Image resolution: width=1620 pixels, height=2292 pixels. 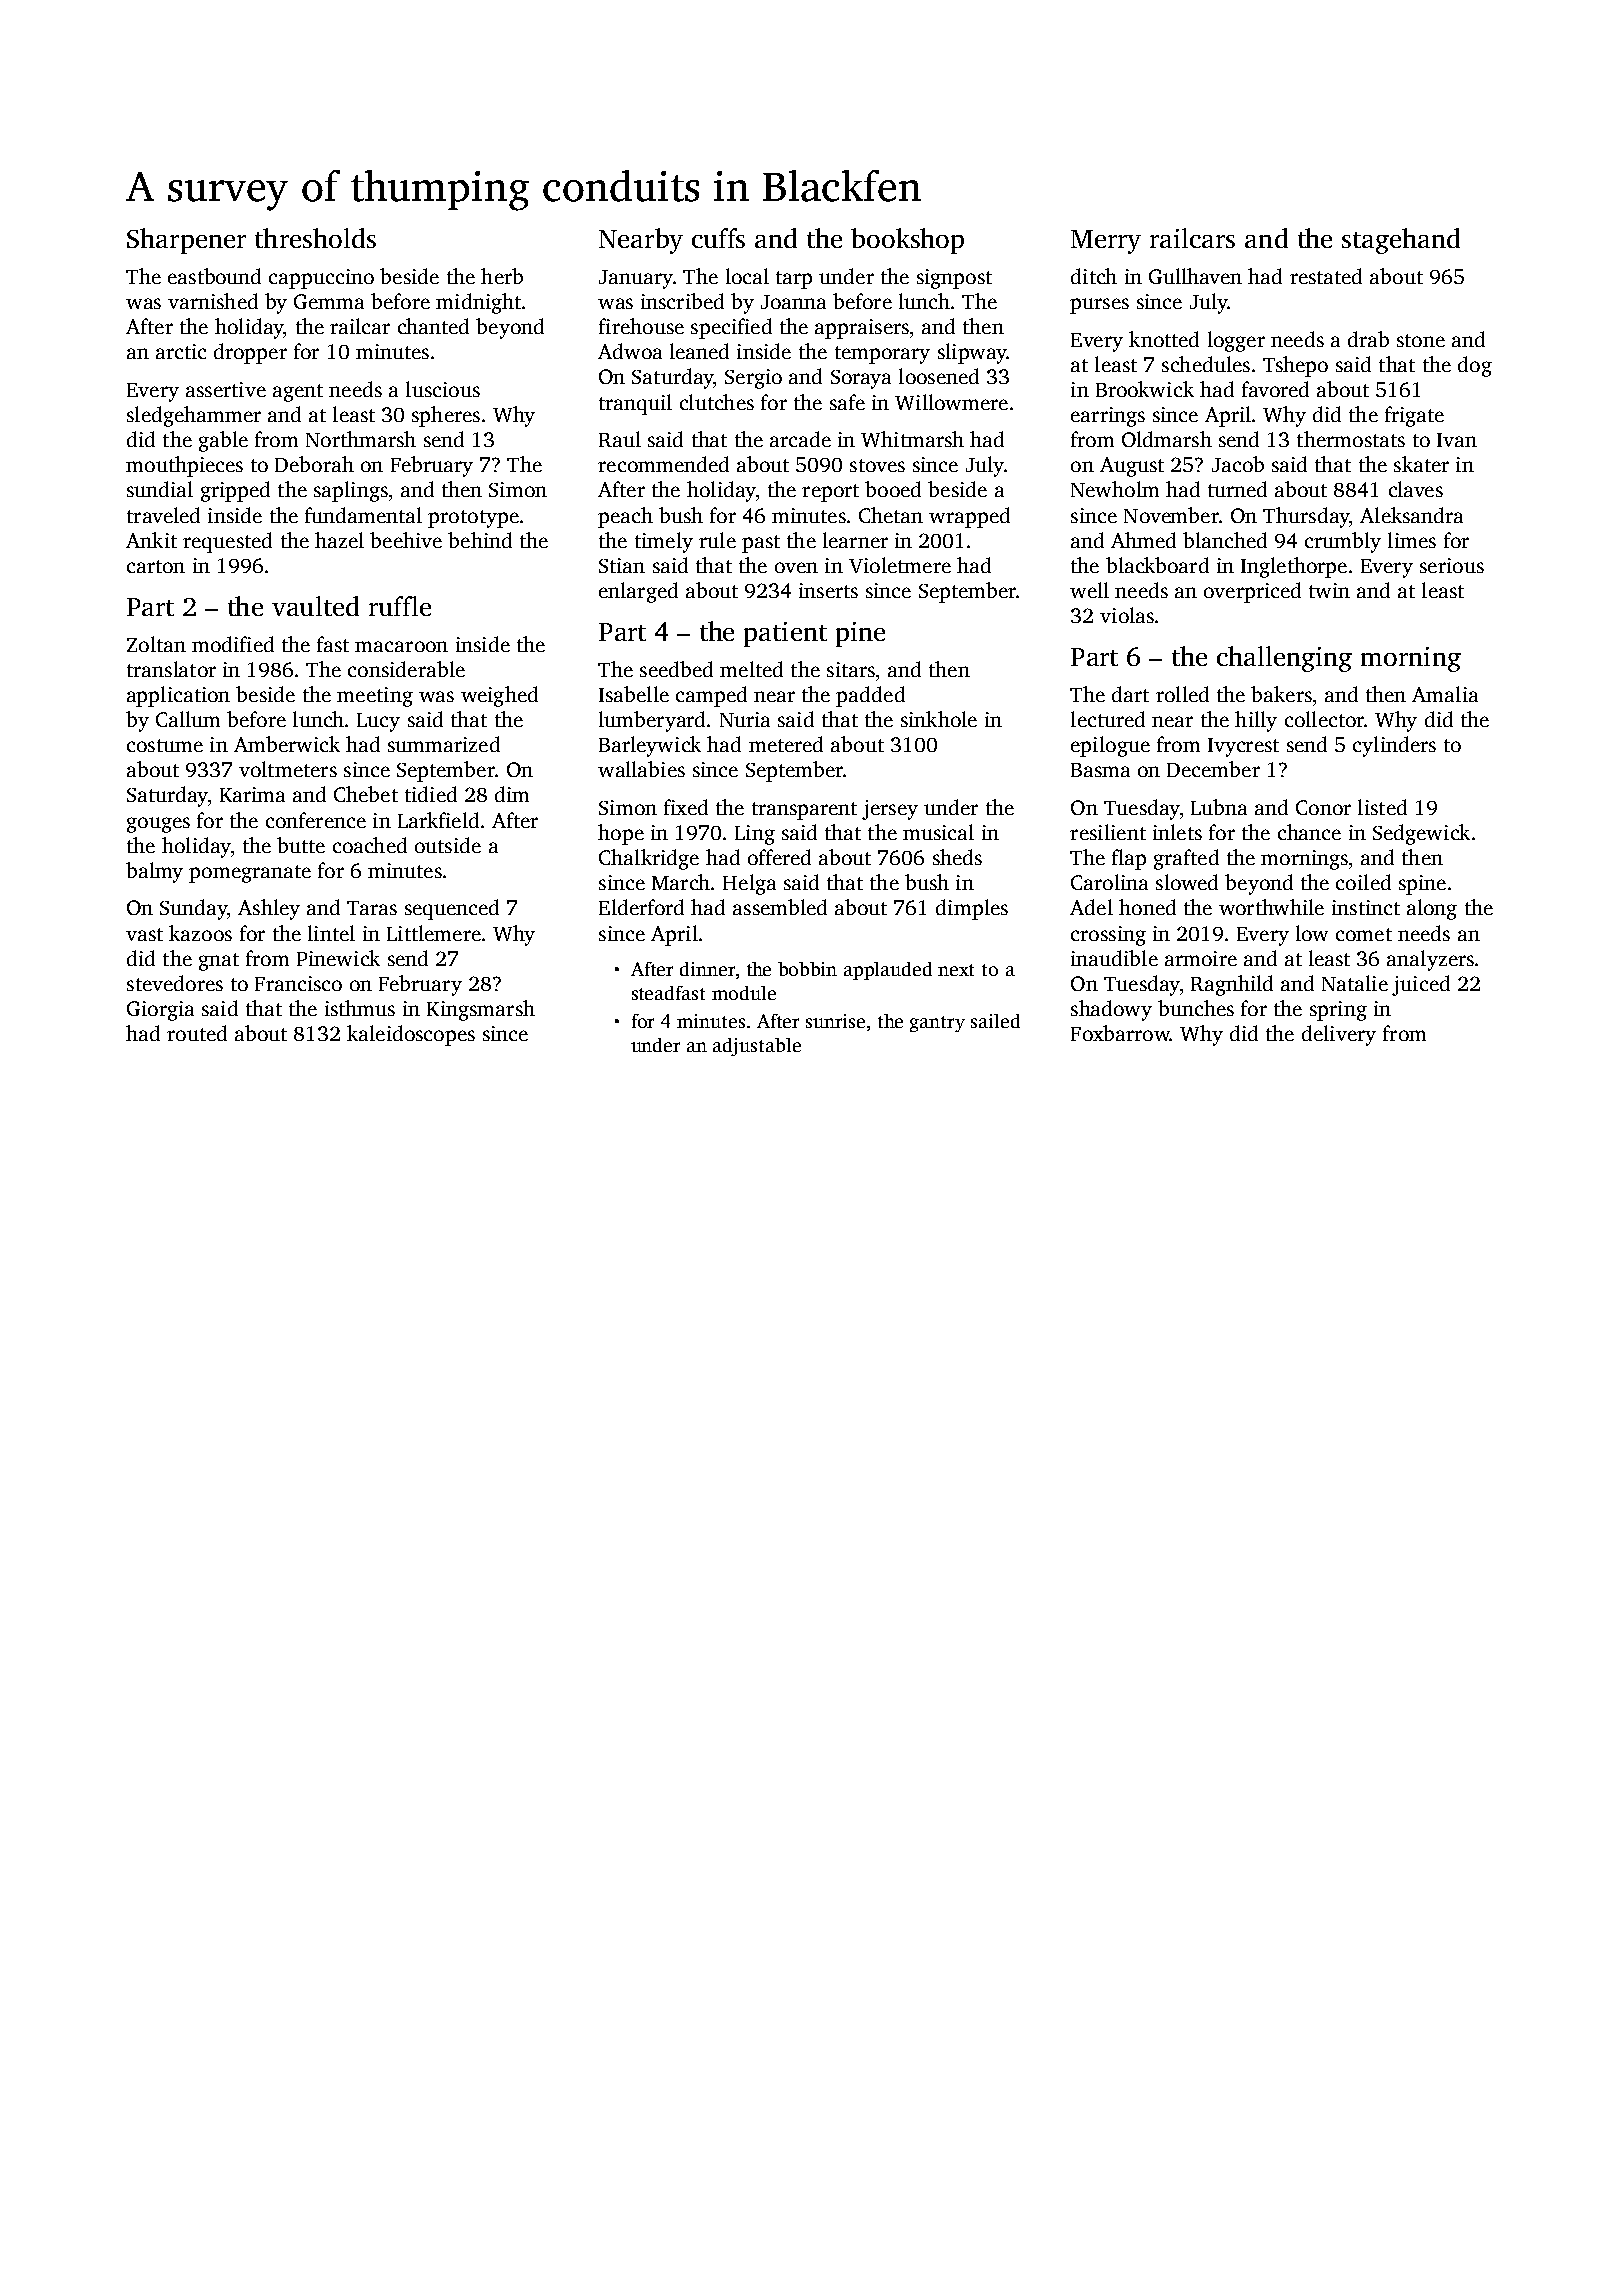 What do you see at coordinates (1339, 1035) in the screenshot?
I see `delivery` at bounding box center [1339, 1035].
